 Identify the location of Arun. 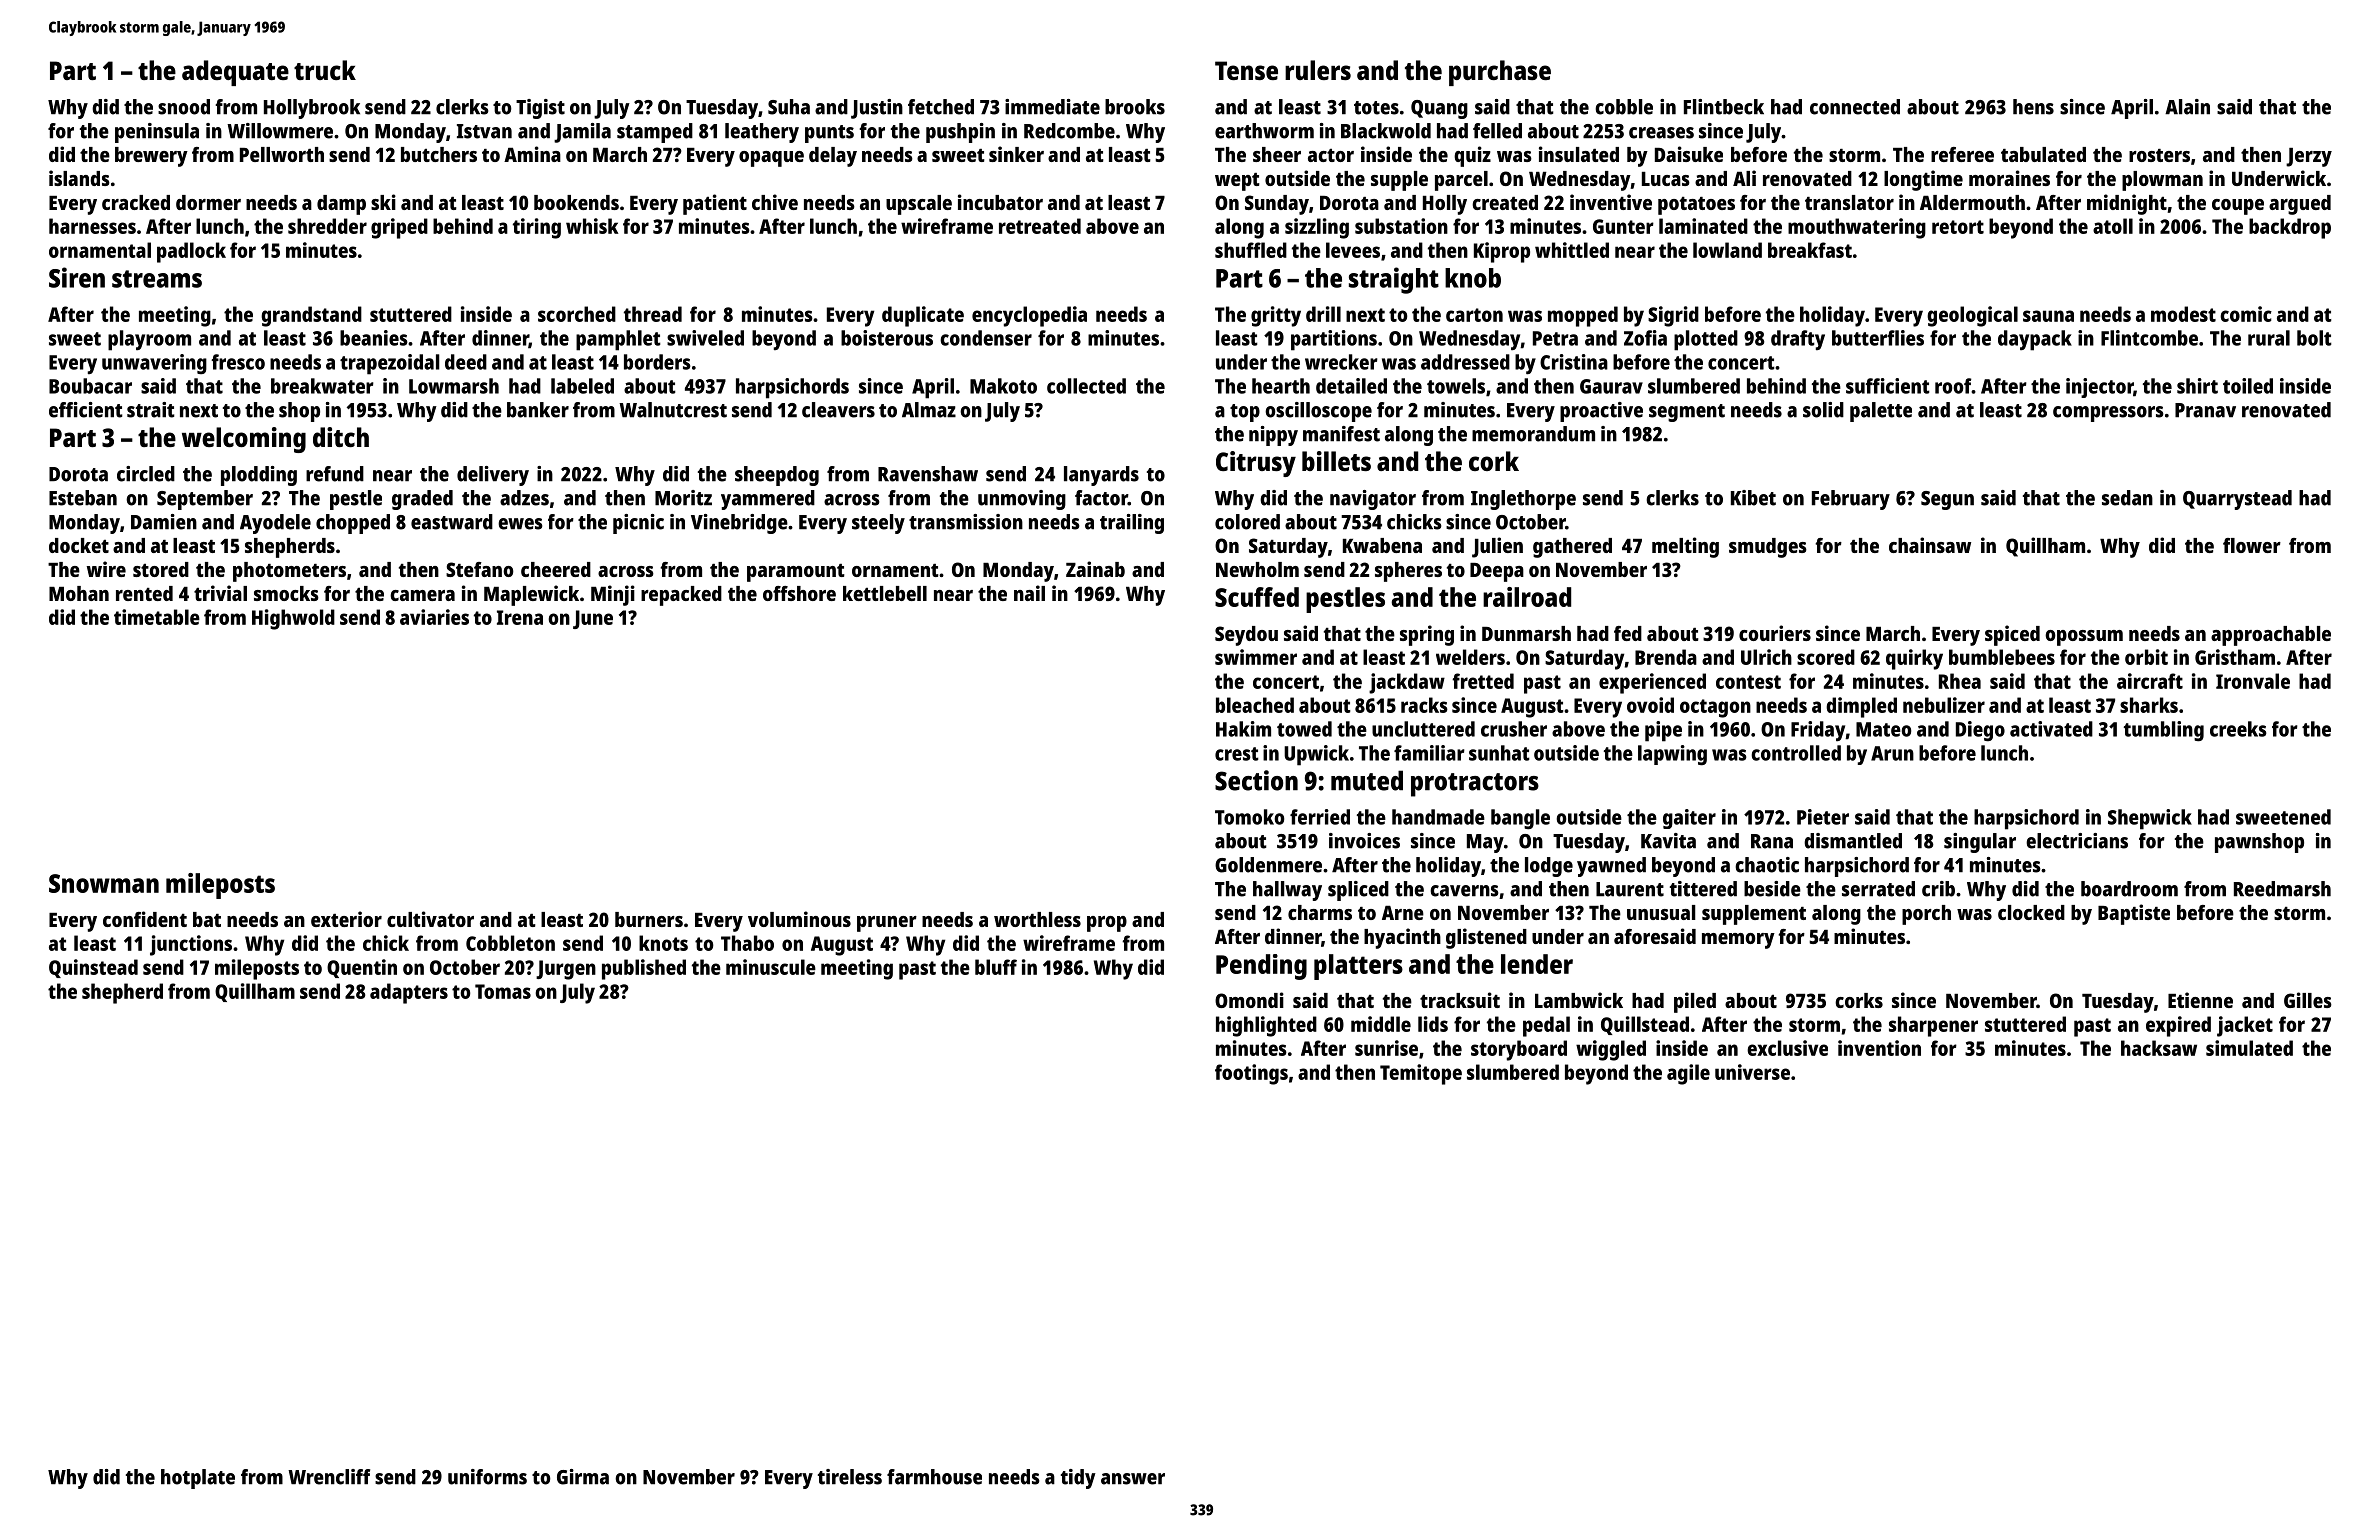
(1892, 753).
